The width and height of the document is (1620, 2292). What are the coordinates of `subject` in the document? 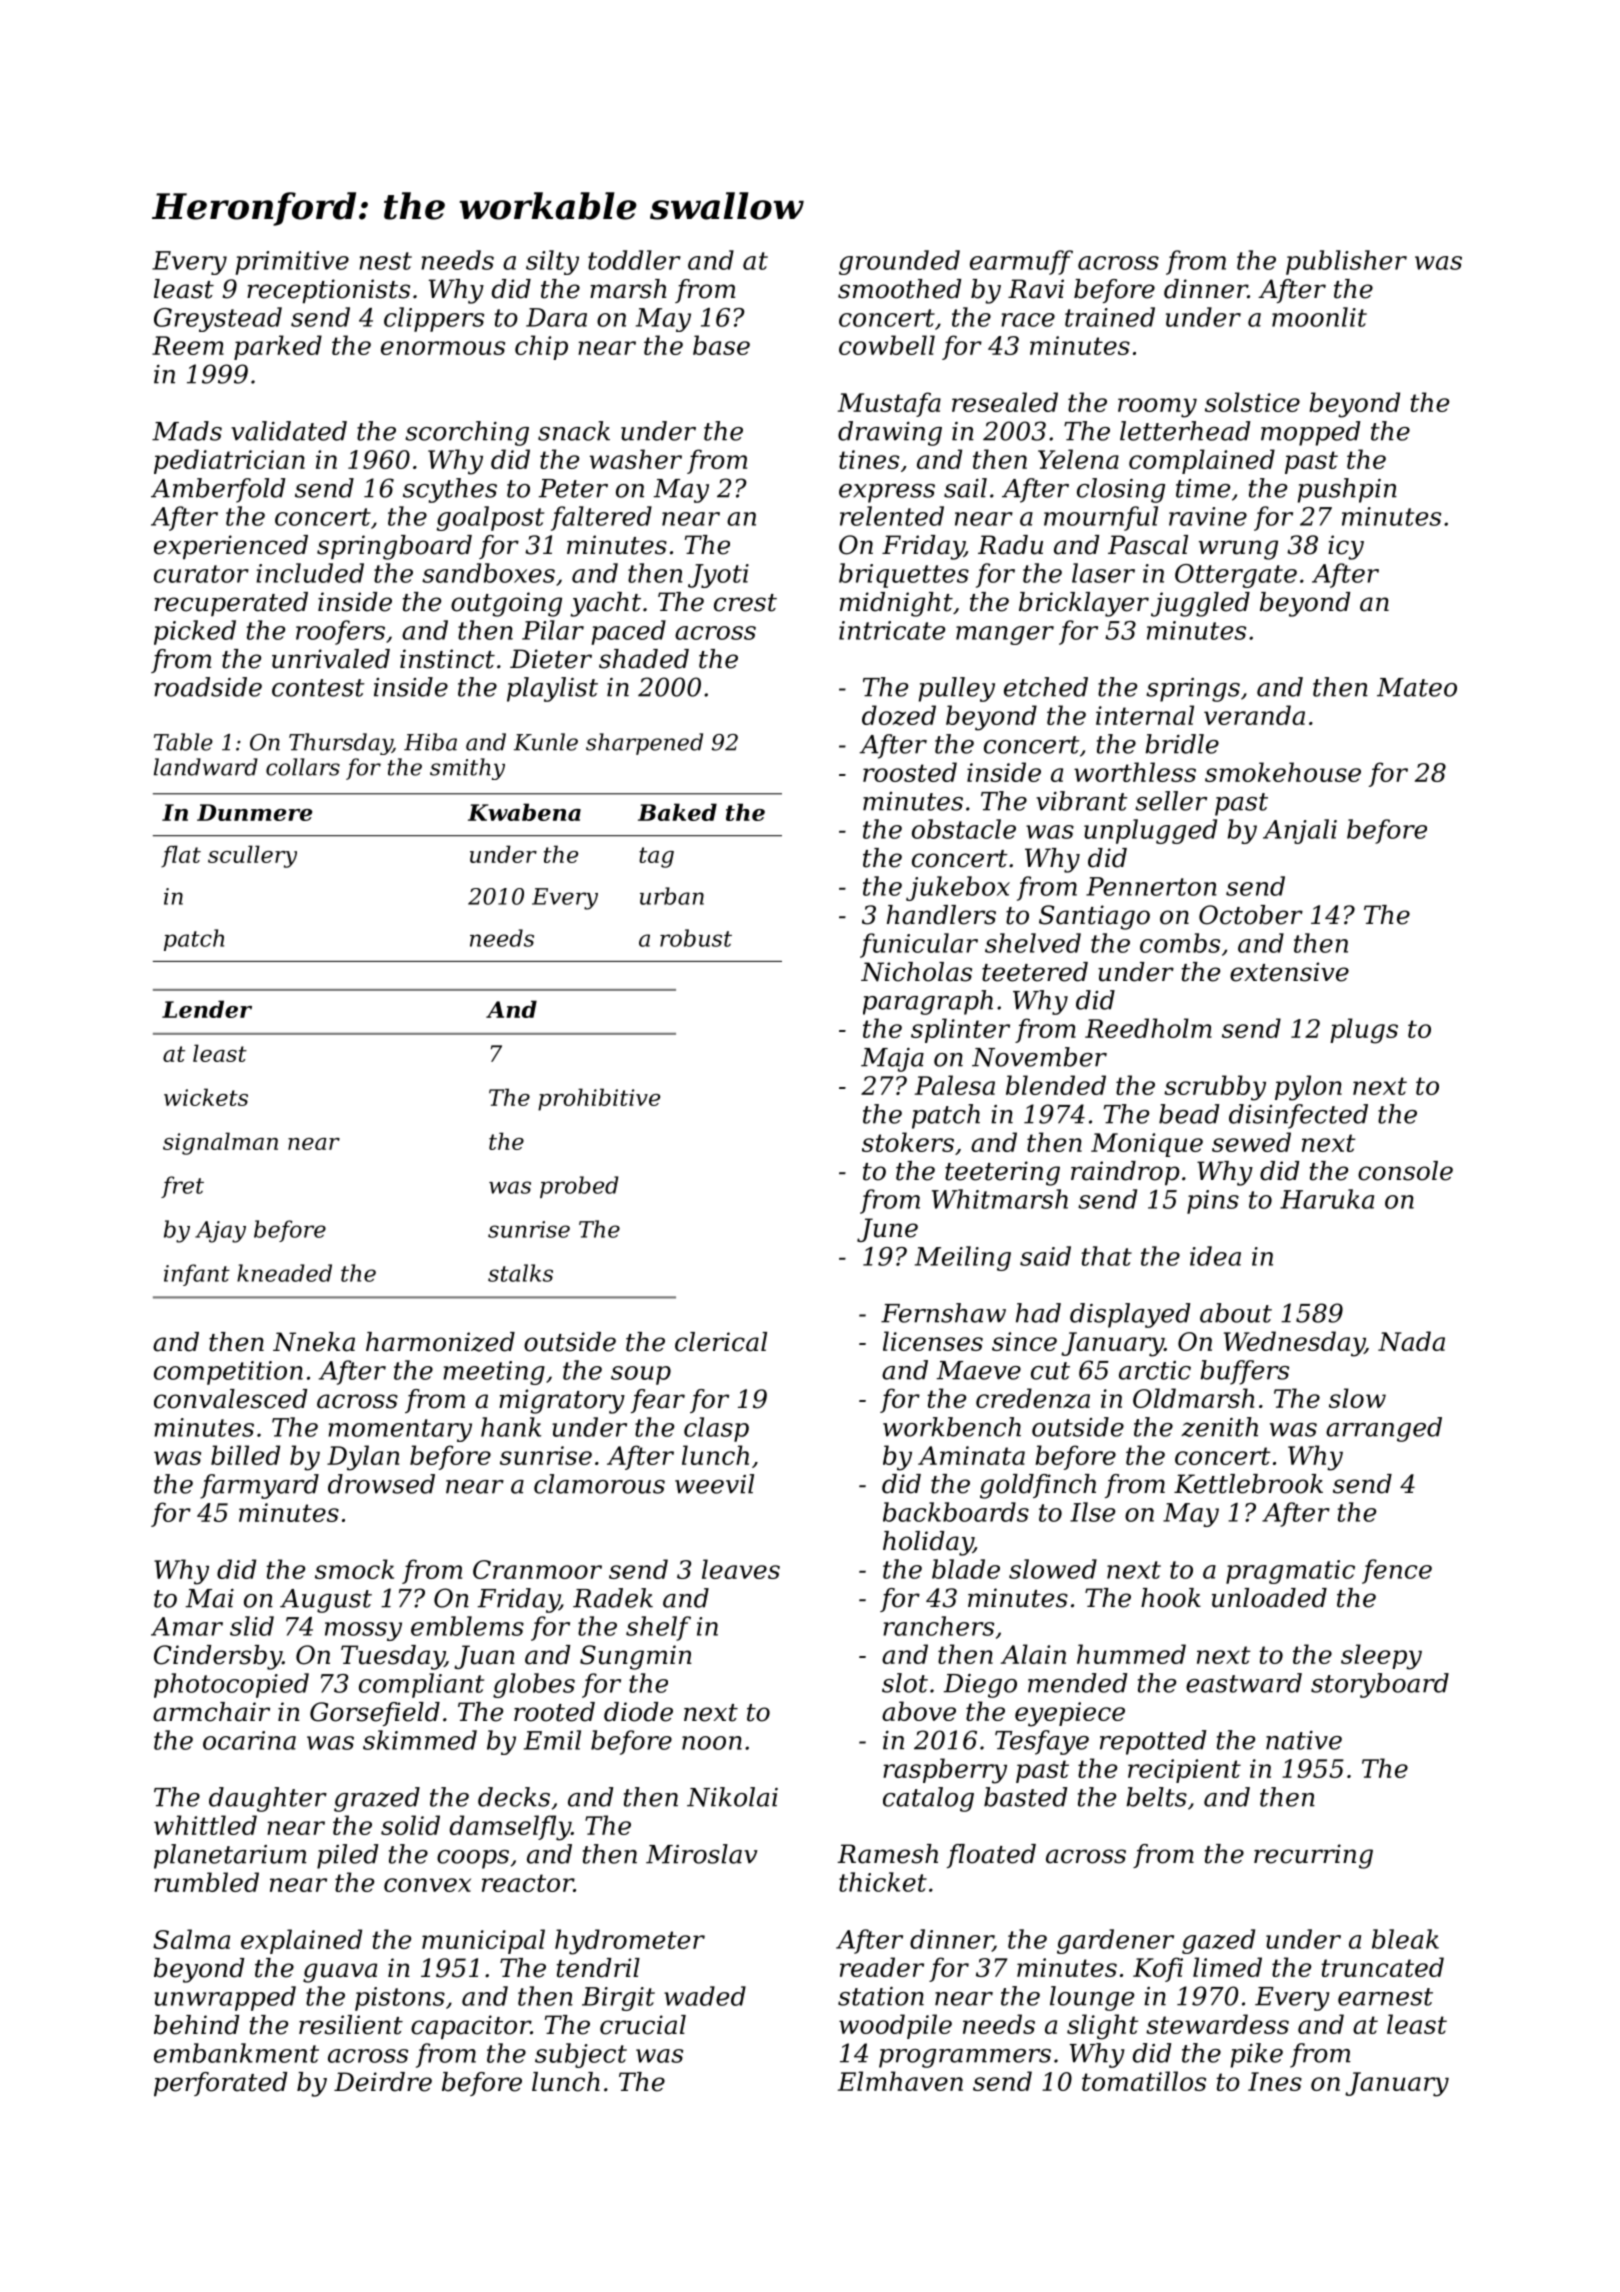 It's located at (581, 2055).
